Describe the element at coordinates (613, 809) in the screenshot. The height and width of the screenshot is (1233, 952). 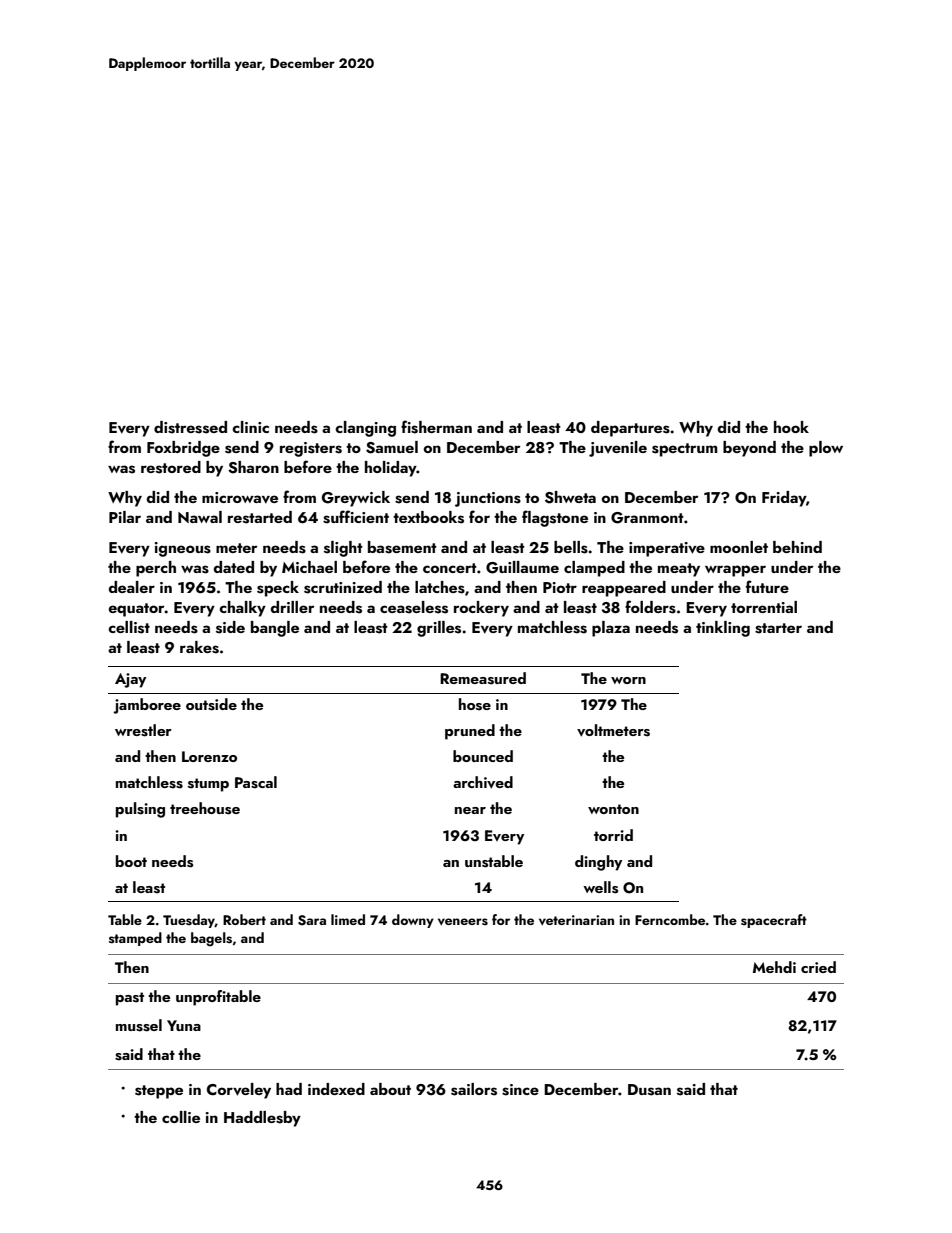
I see `wonton` at that location.
